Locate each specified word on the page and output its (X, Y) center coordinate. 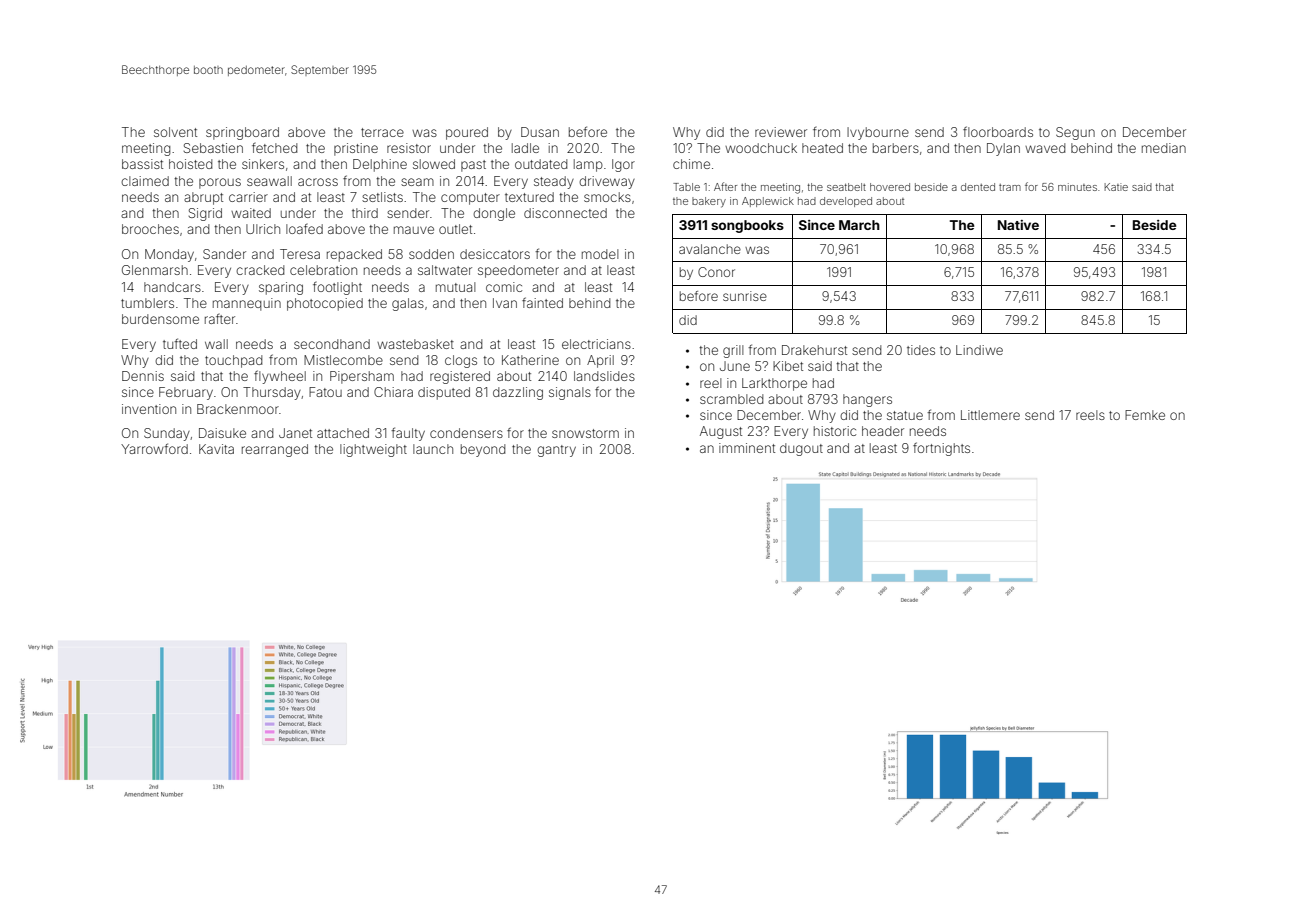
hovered (890, 187)
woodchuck (761, 148)
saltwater (445, 270)
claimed (145, 181)
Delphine (380, 165)
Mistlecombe (343, 360)
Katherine (530, 360)
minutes (1077, 187)
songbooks (747, 226)
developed (846, 202)
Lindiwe (979, 350)
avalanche (710, 249)
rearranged (275, 450)
